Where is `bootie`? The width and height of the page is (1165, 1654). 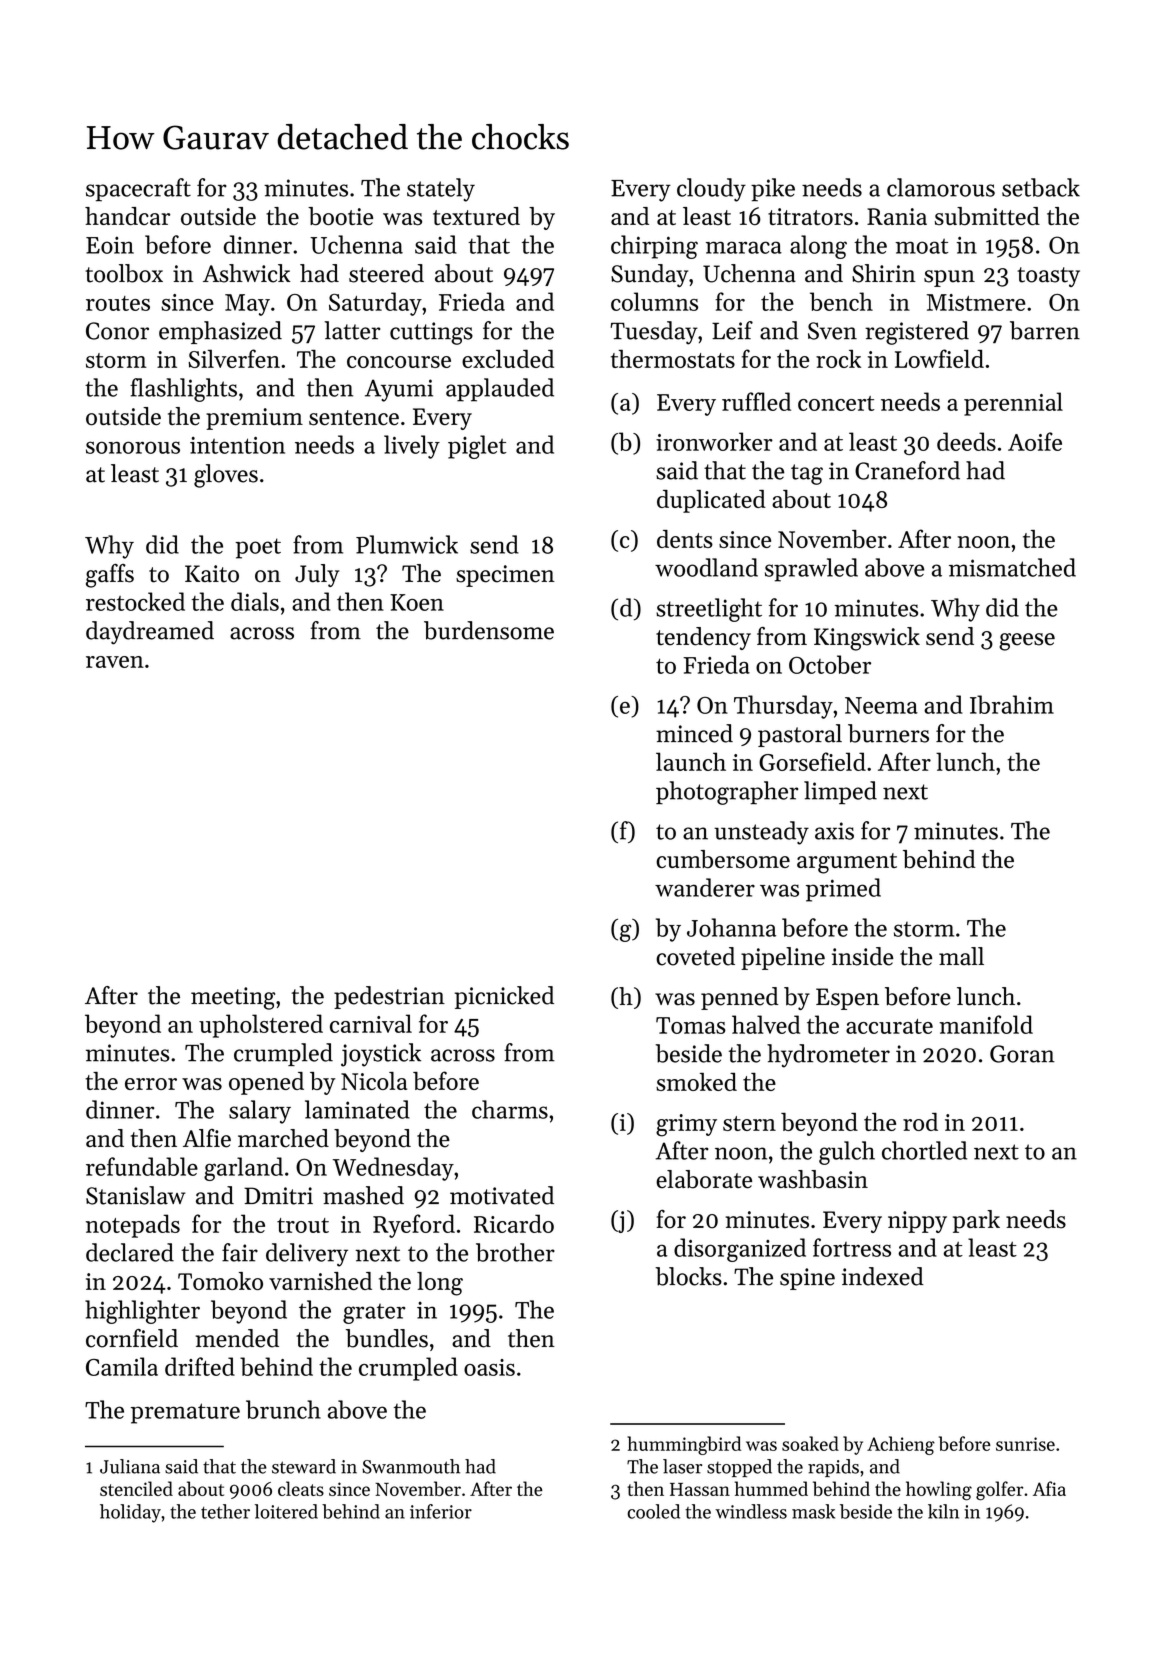 bootie is located at coordinates (340, 216).
